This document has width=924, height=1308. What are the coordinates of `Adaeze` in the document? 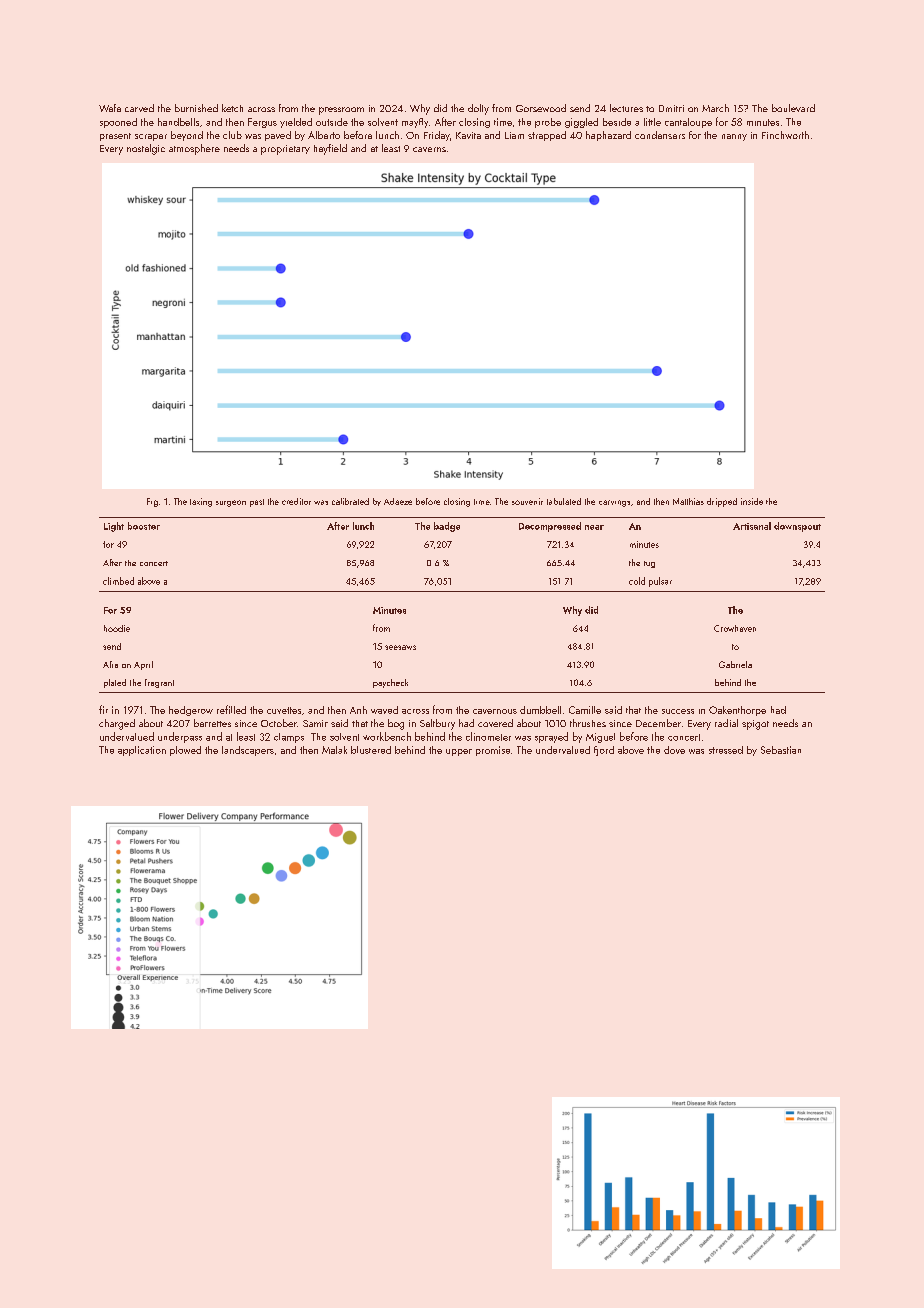 It's located at (398, 501).
